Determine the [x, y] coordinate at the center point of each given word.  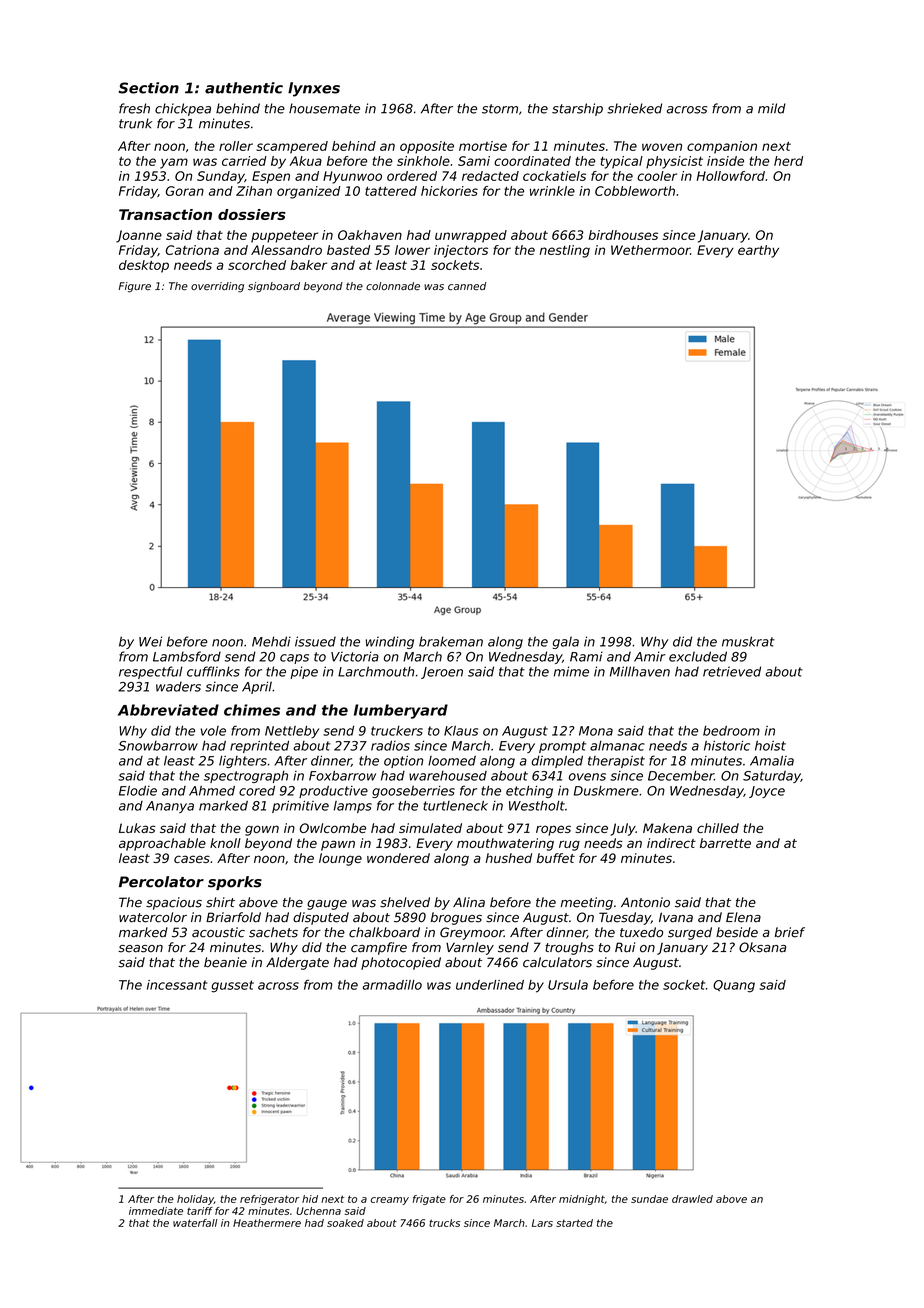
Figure [135, 287]
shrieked [634, 108]
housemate [324, 108]
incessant [177, 985]
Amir [649, 656]
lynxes [314, 89]
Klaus [461, 731]
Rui [625, 947]
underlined [490, 985]
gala [566, 642]
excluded [698, 656]
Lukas [137, 828]
